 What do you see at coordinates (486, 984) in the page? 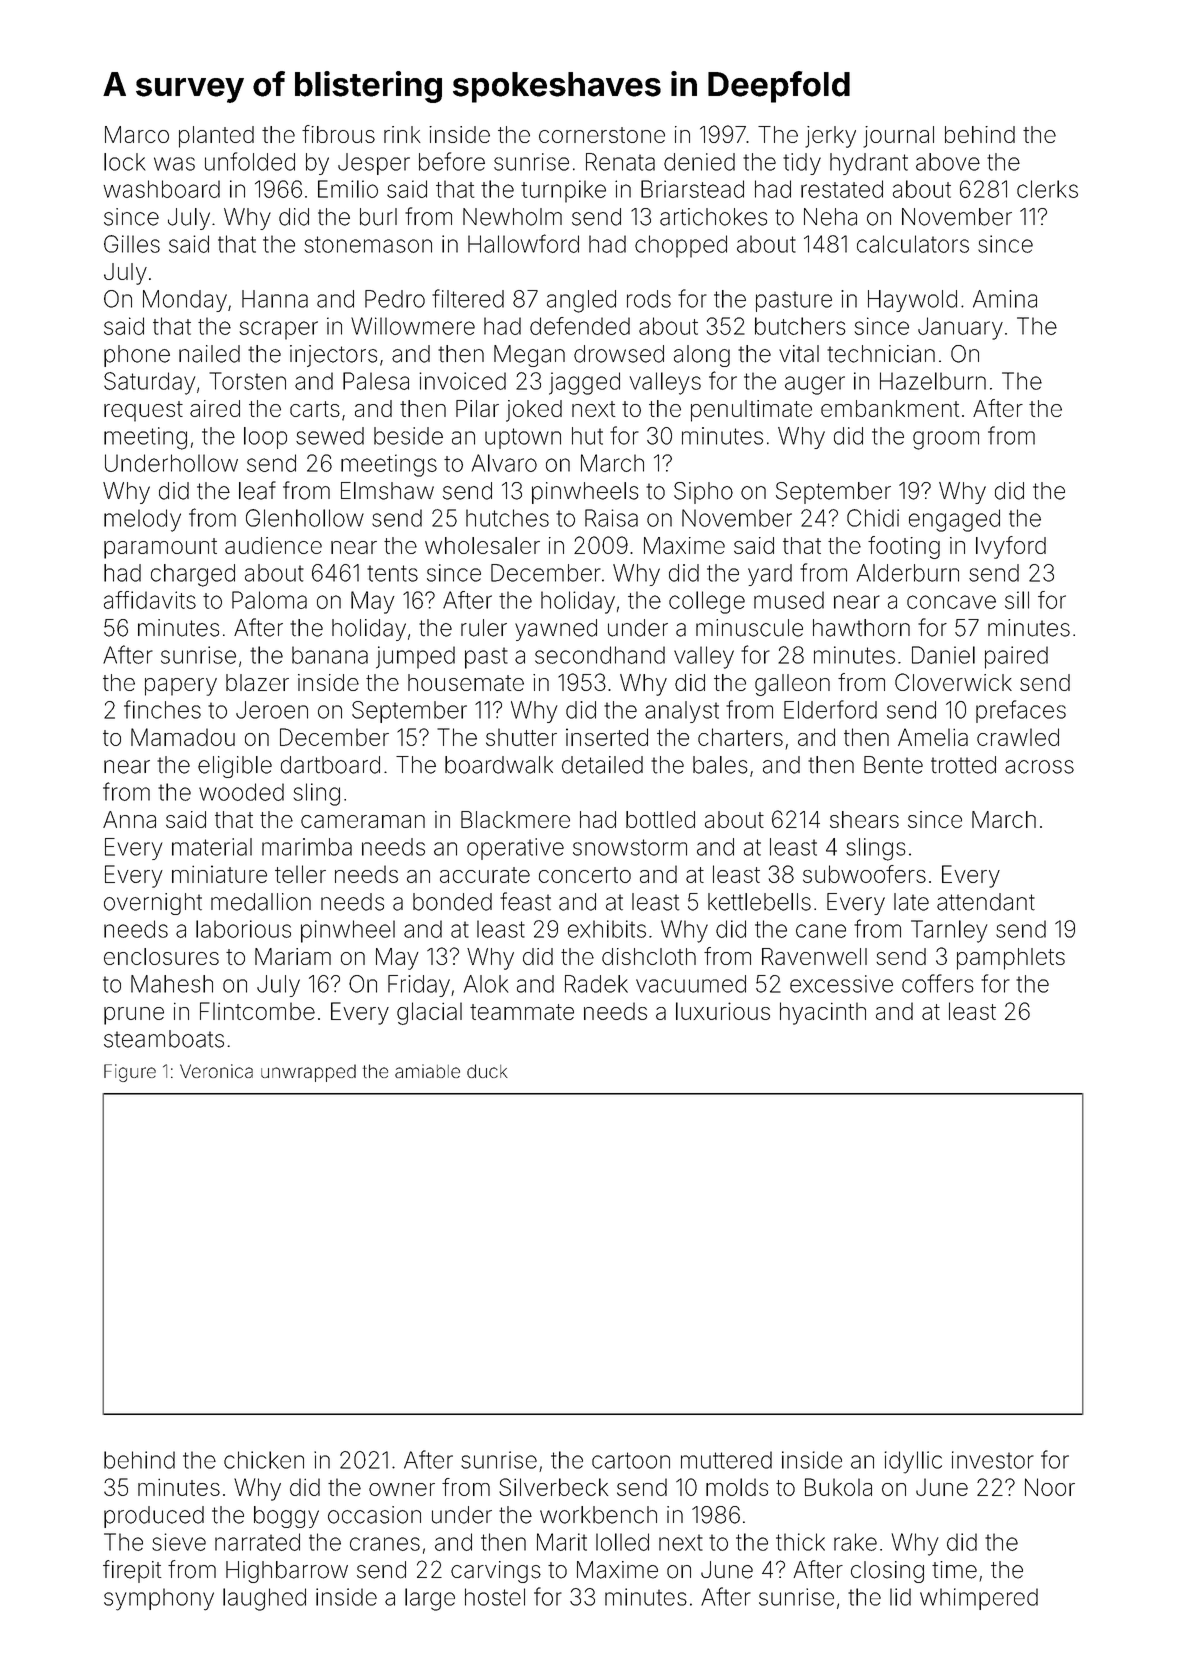
I see `Alok` at bounding box center [486, 984].
